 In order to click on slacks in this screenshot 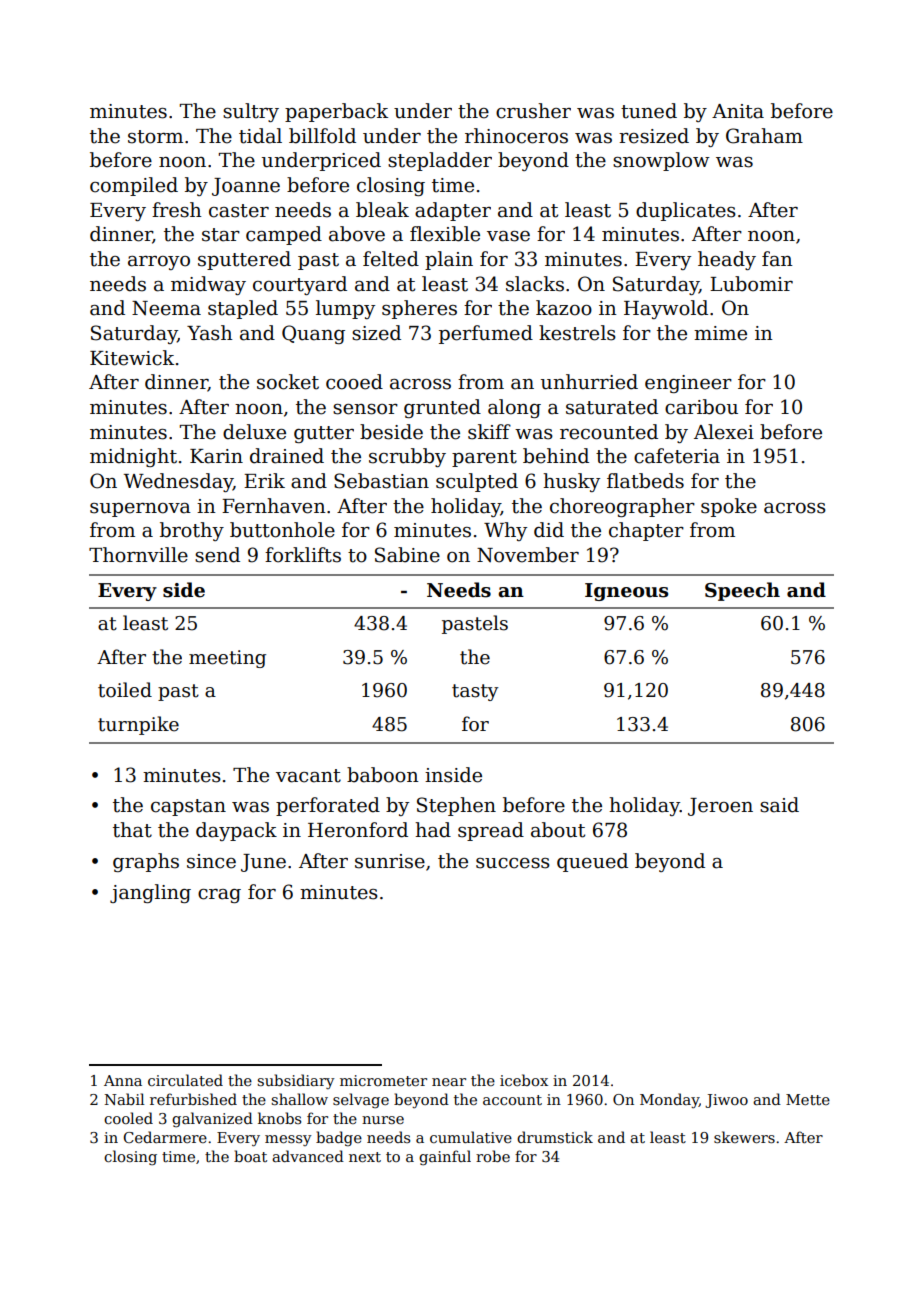, I will do `click(535, 284)`.
